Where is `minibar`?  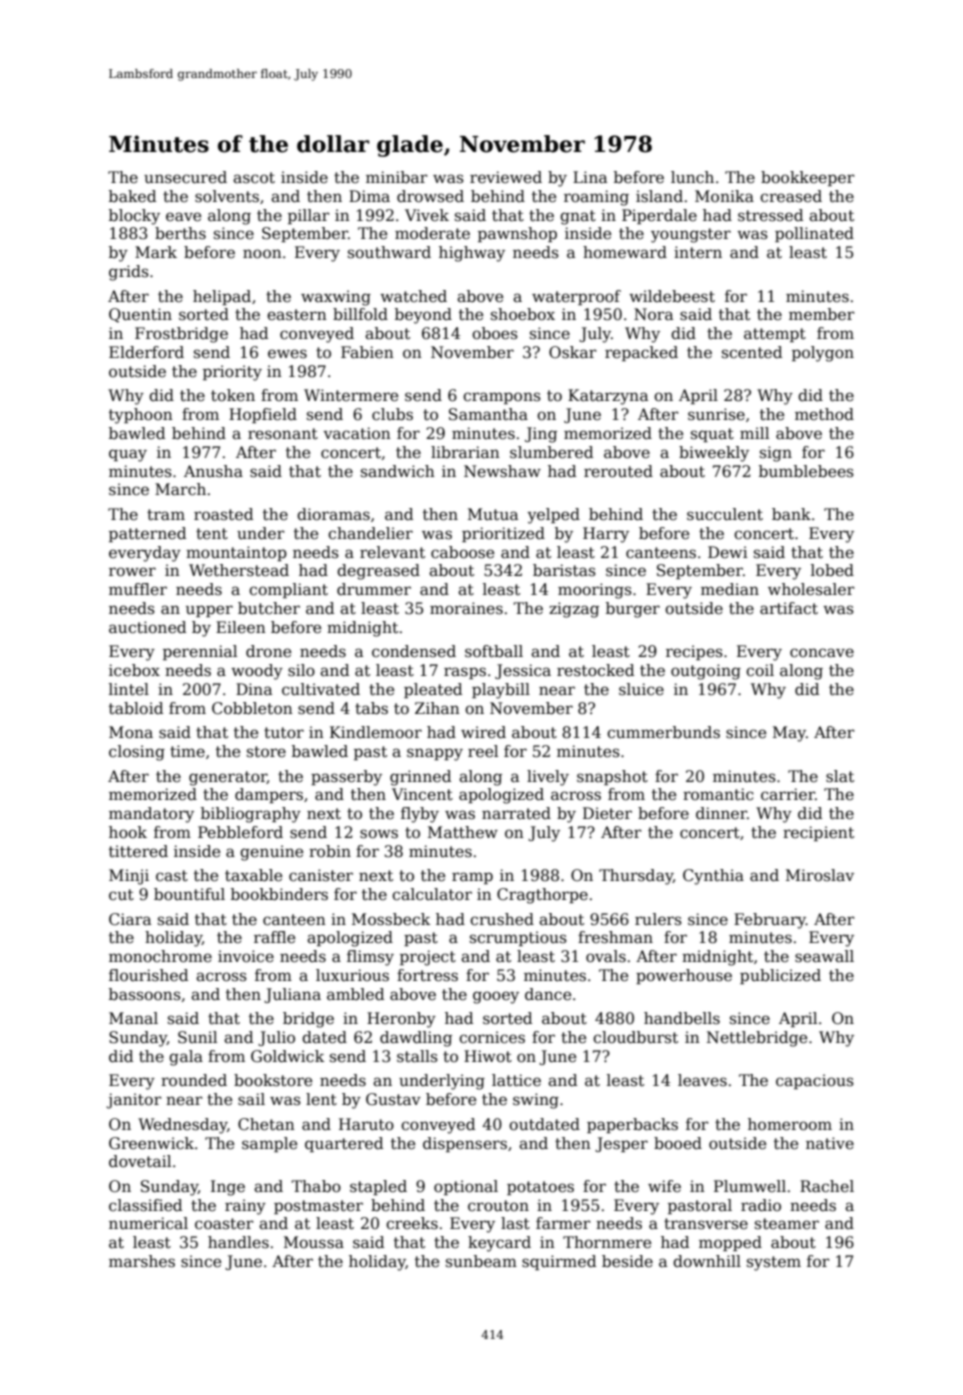
minibar is located at coordinates (397, 177).
